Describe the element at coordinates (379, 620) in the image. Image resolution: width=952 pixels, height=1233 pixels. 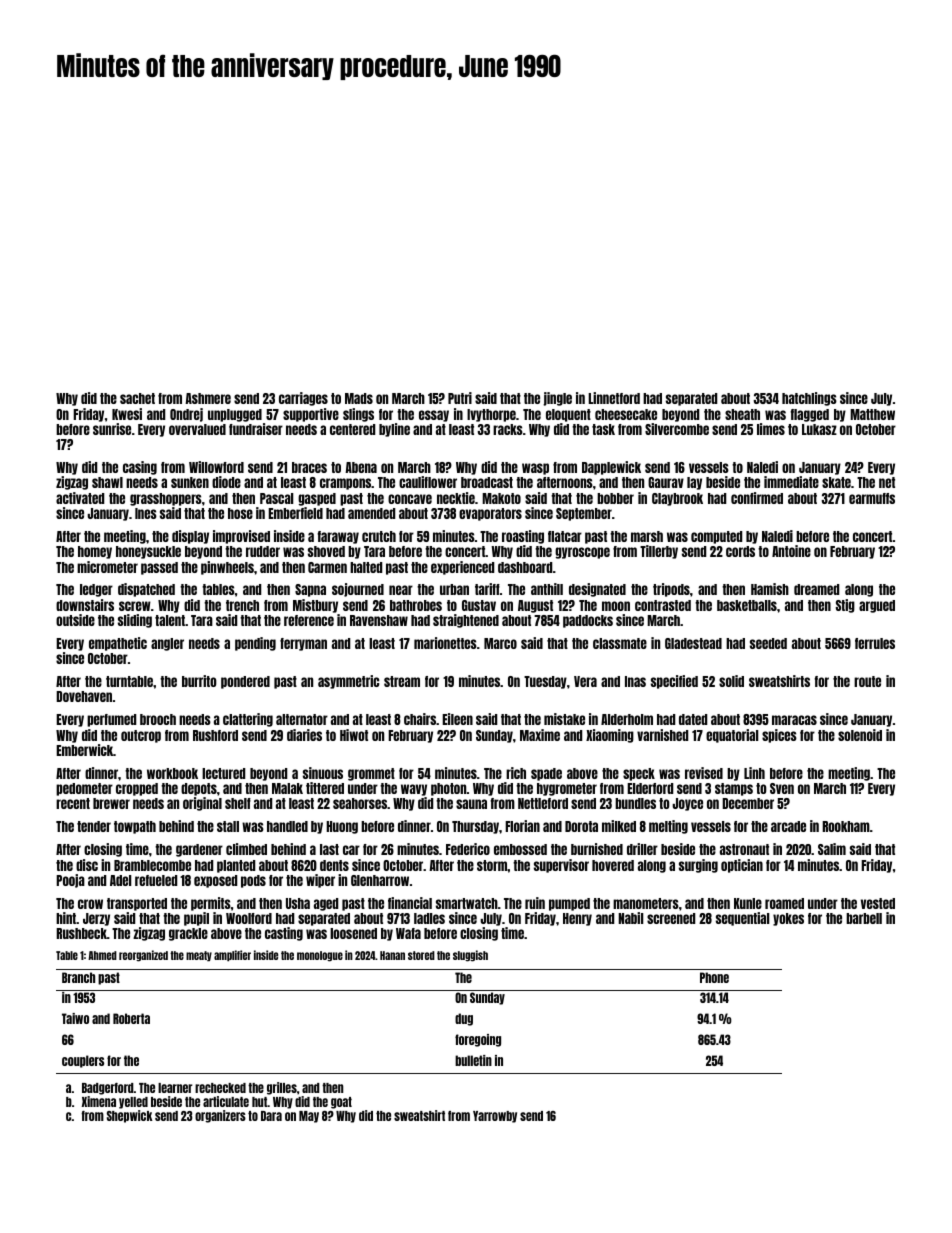
I see `Ravenshaw` at that location.
